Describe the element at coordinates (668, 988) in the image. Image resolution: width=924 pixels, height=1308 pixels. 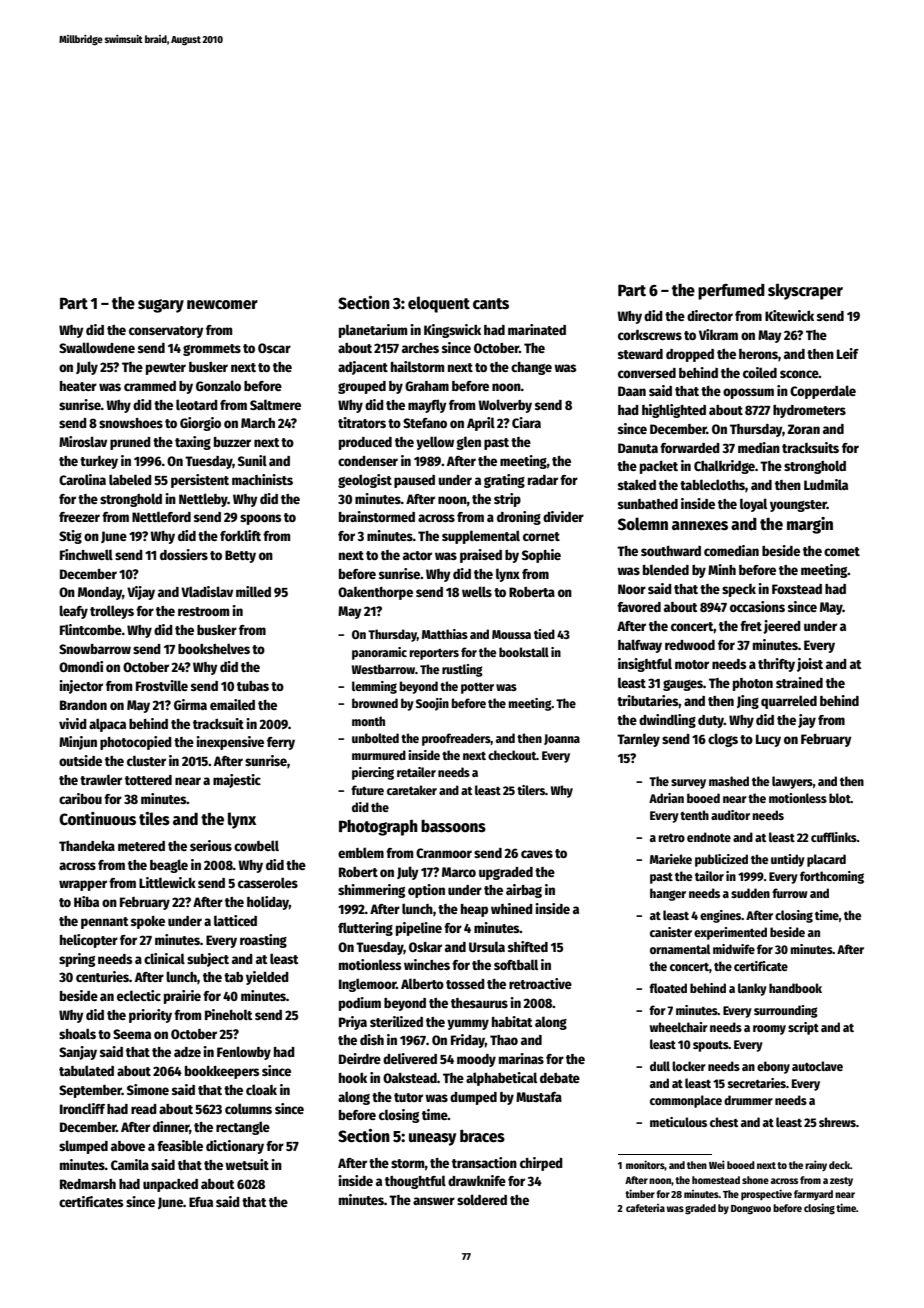
I see `floated` at that location.
